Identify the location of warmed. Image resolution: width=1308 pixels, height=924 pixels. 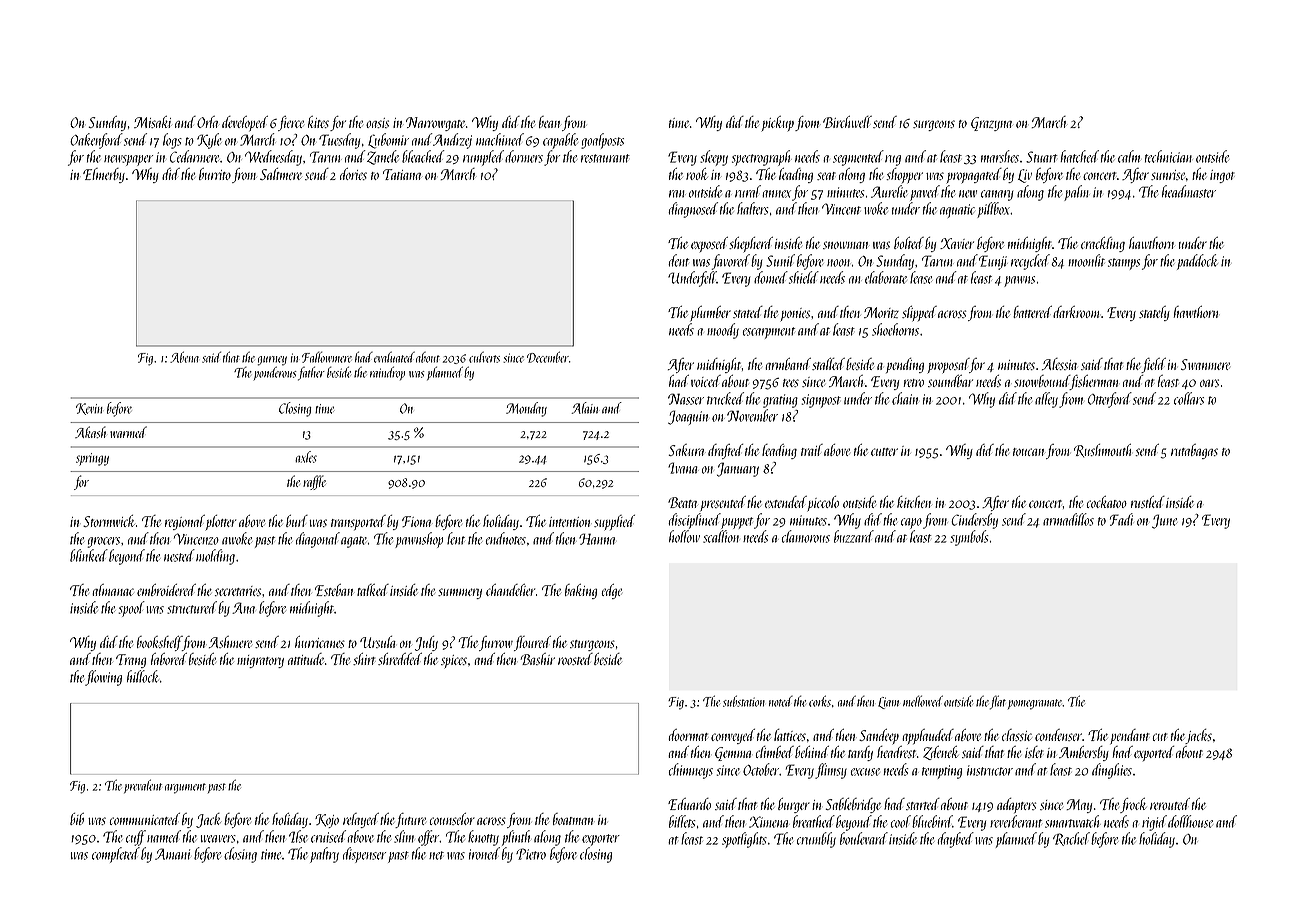
(128, 432).
